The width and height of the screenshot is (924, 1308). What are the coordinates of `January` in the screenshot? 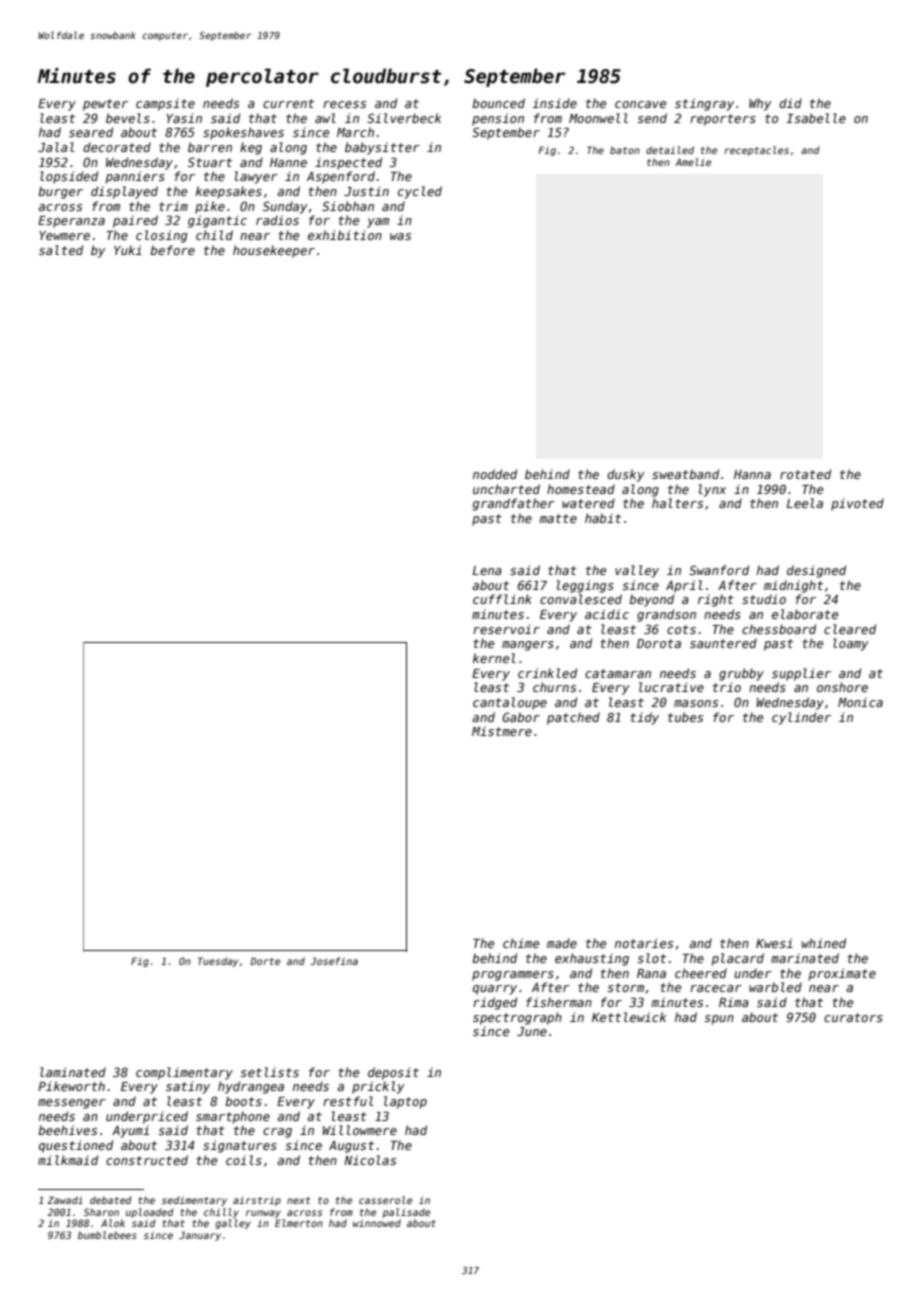 It's located at (200, 1236).
